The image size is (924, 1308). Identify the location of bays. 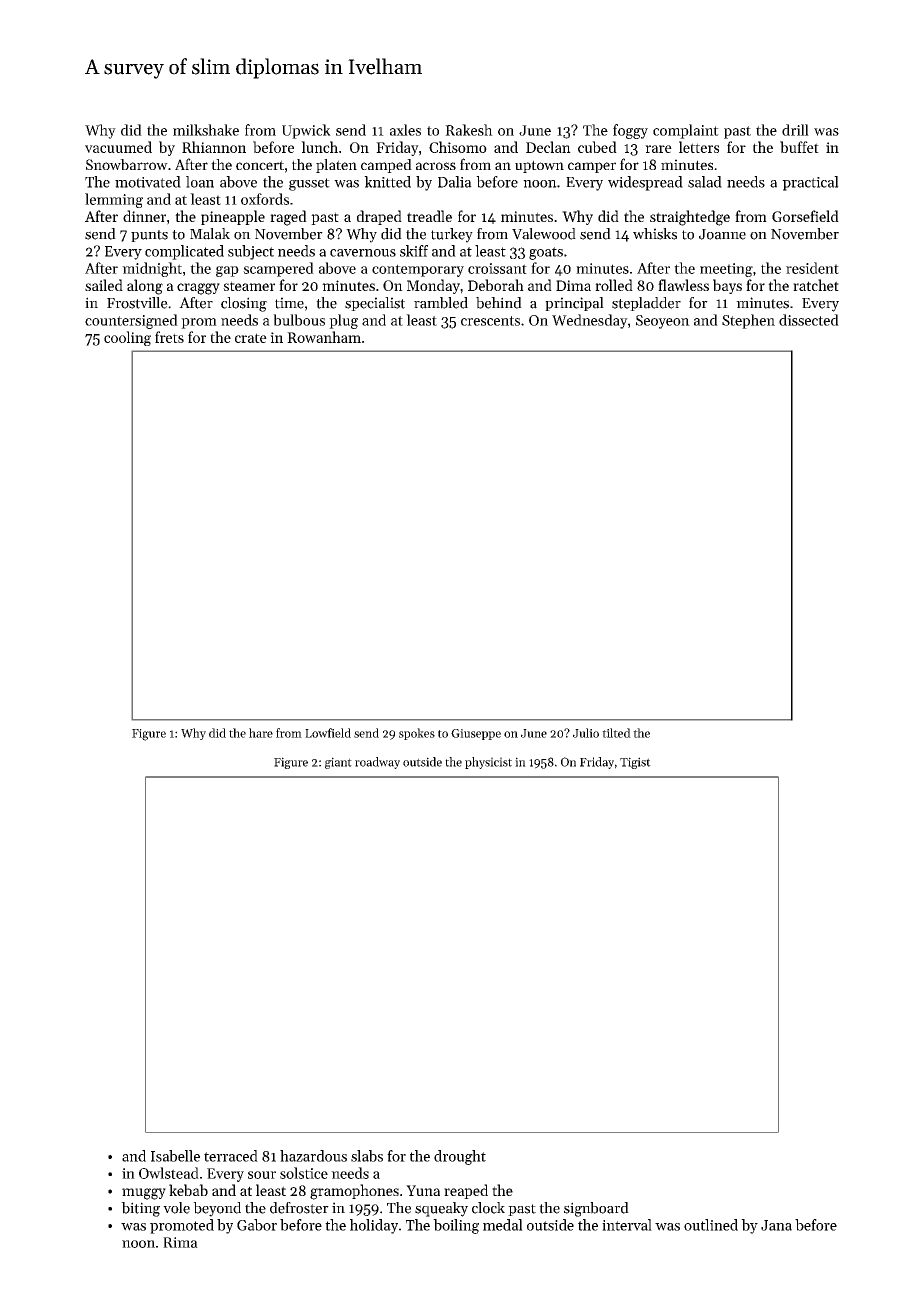
(727, 286).
